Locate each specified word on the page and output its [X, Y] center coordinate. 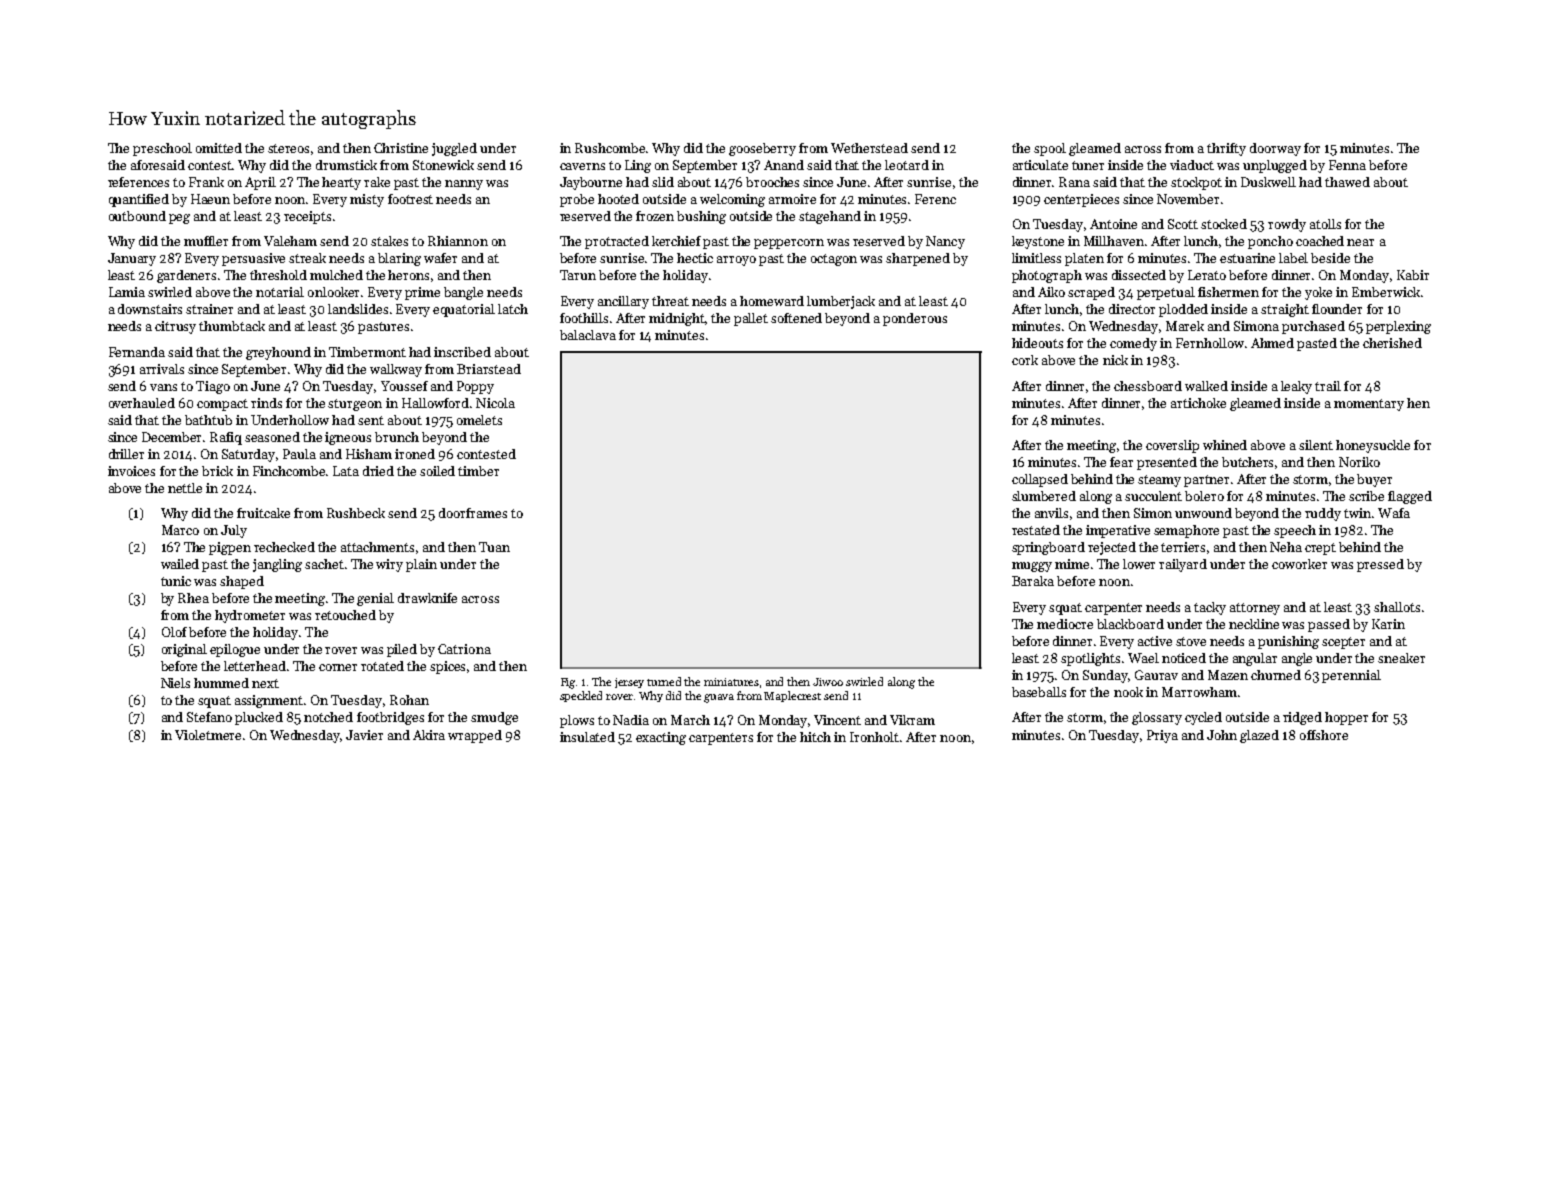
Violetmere [208, 735]
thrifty [1226, 149]
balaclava [588, 335]
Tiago [213, 387]
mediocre [1065, 624]
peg [179, 219]
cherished [1392, 343]
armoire [792, 199]
